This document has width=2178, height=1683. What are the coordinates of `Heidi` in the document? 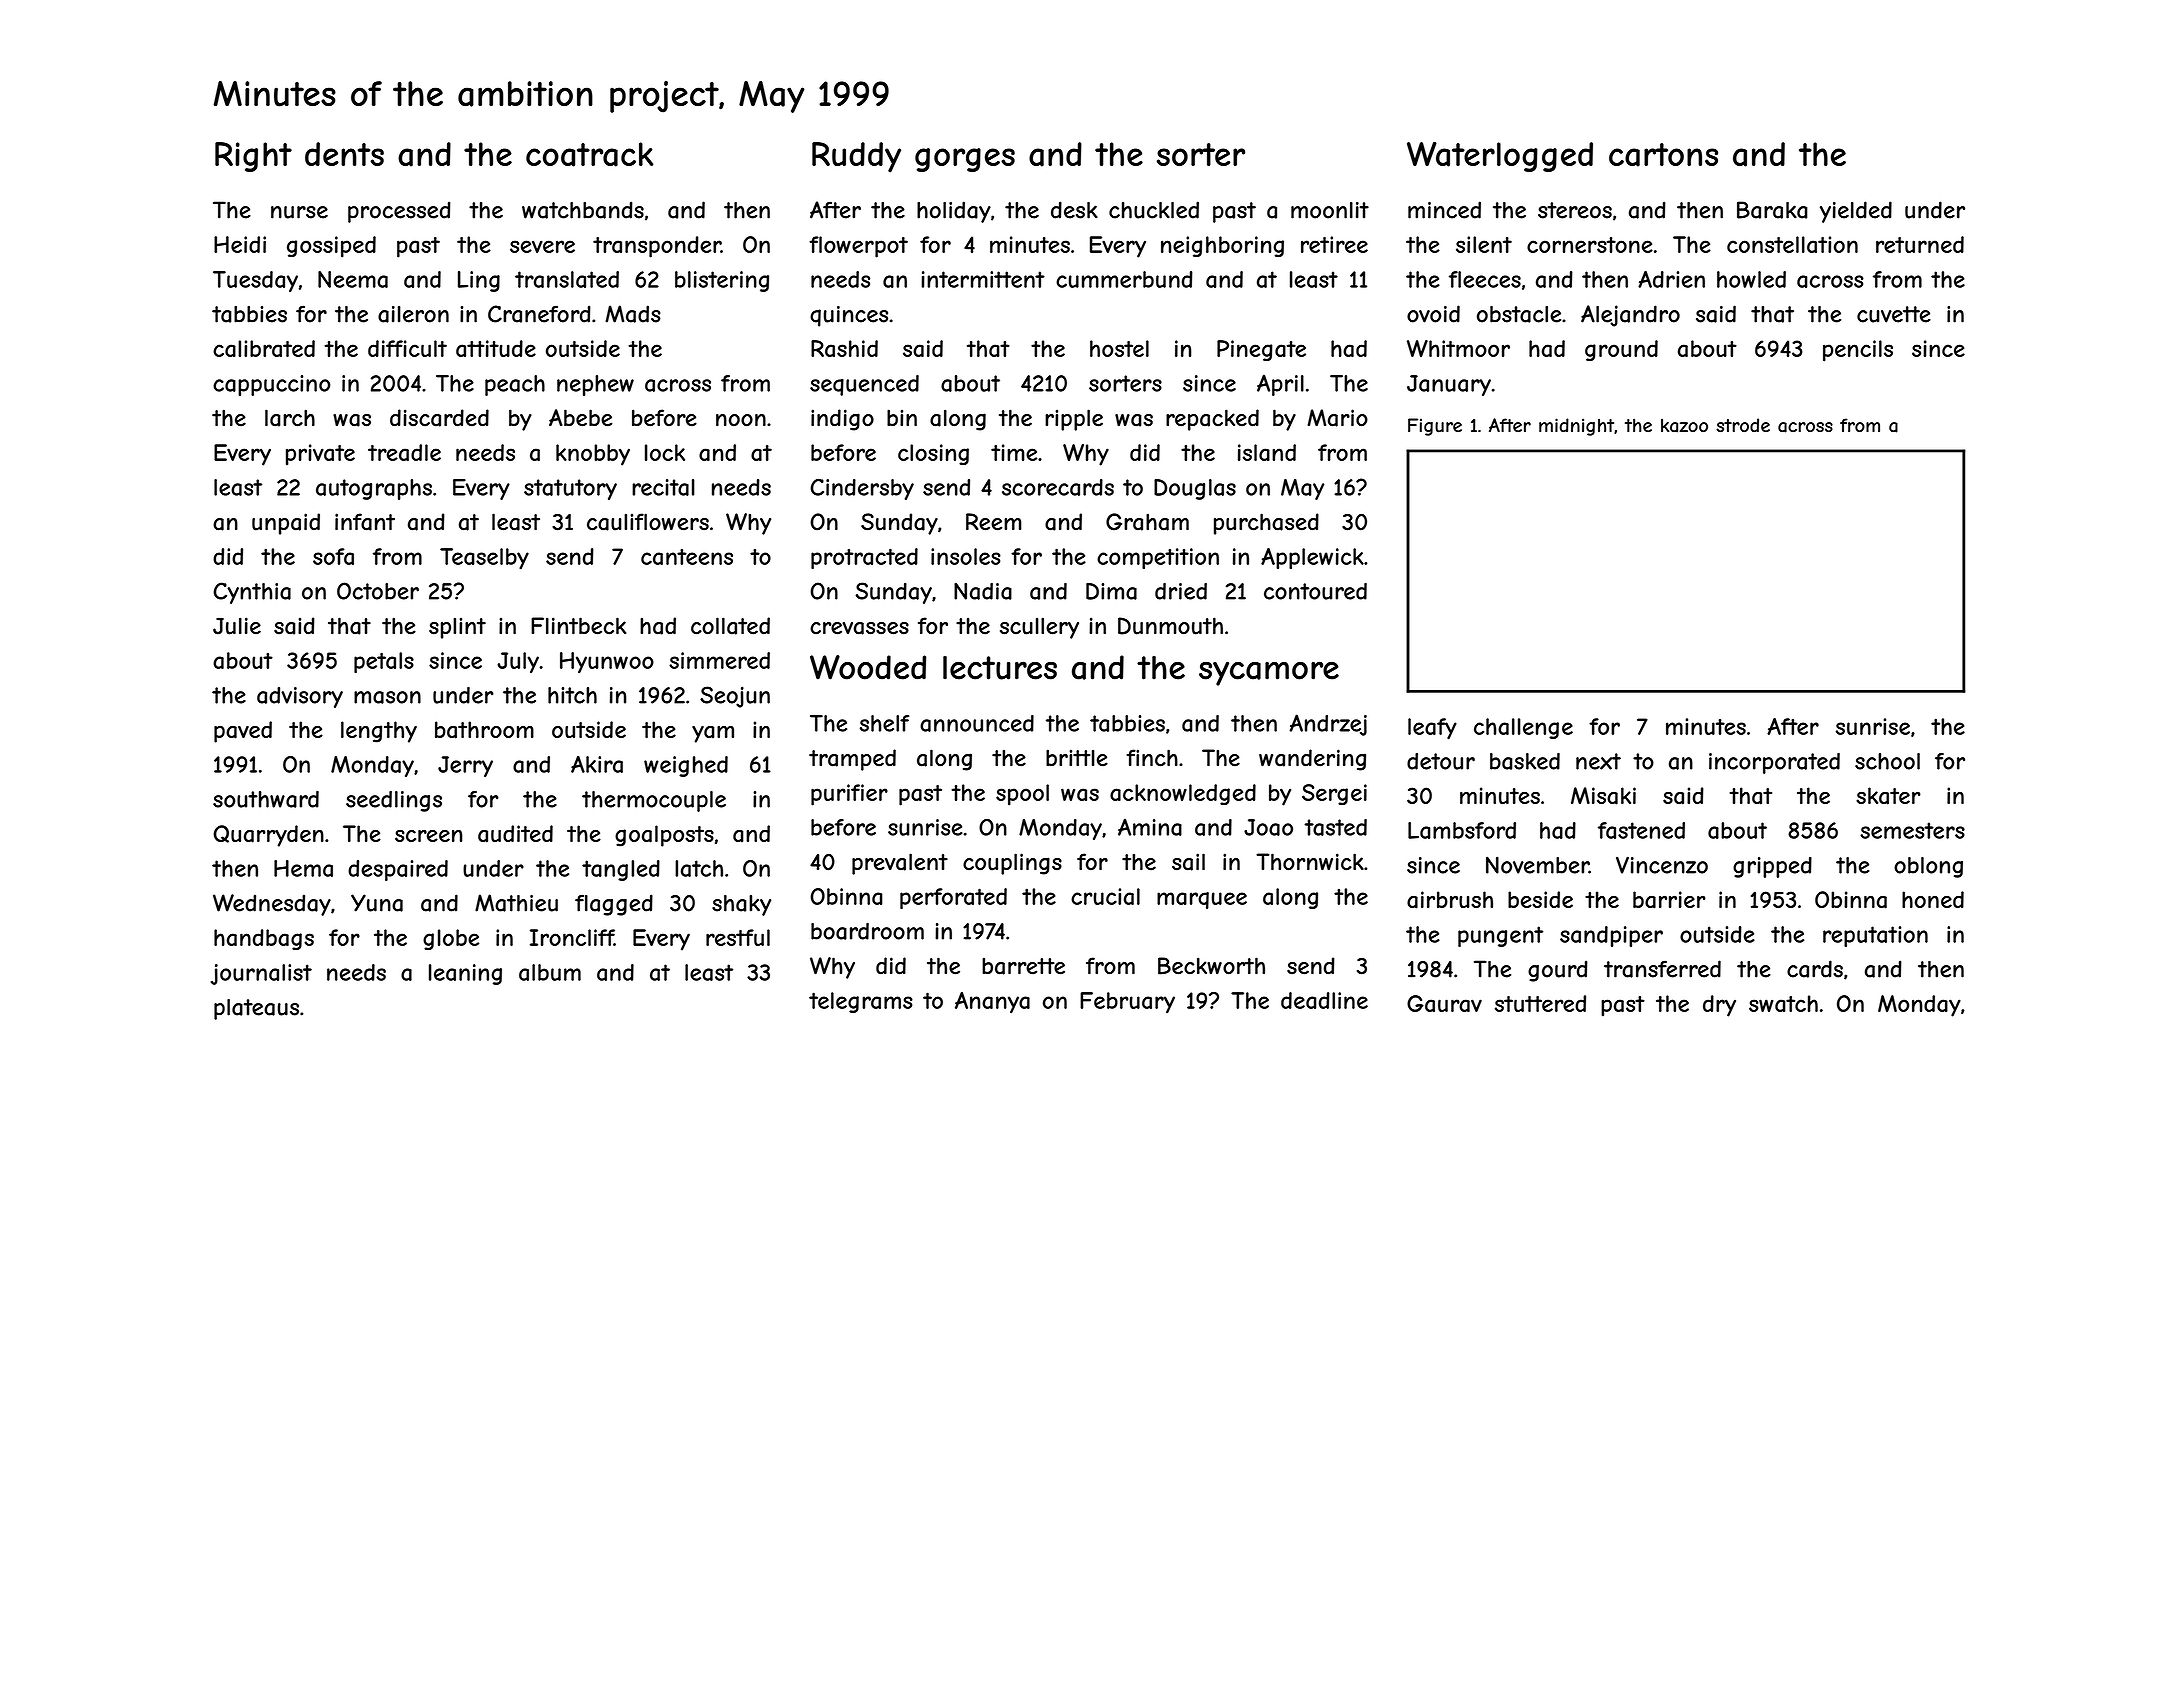 It's located at (240, 244).
